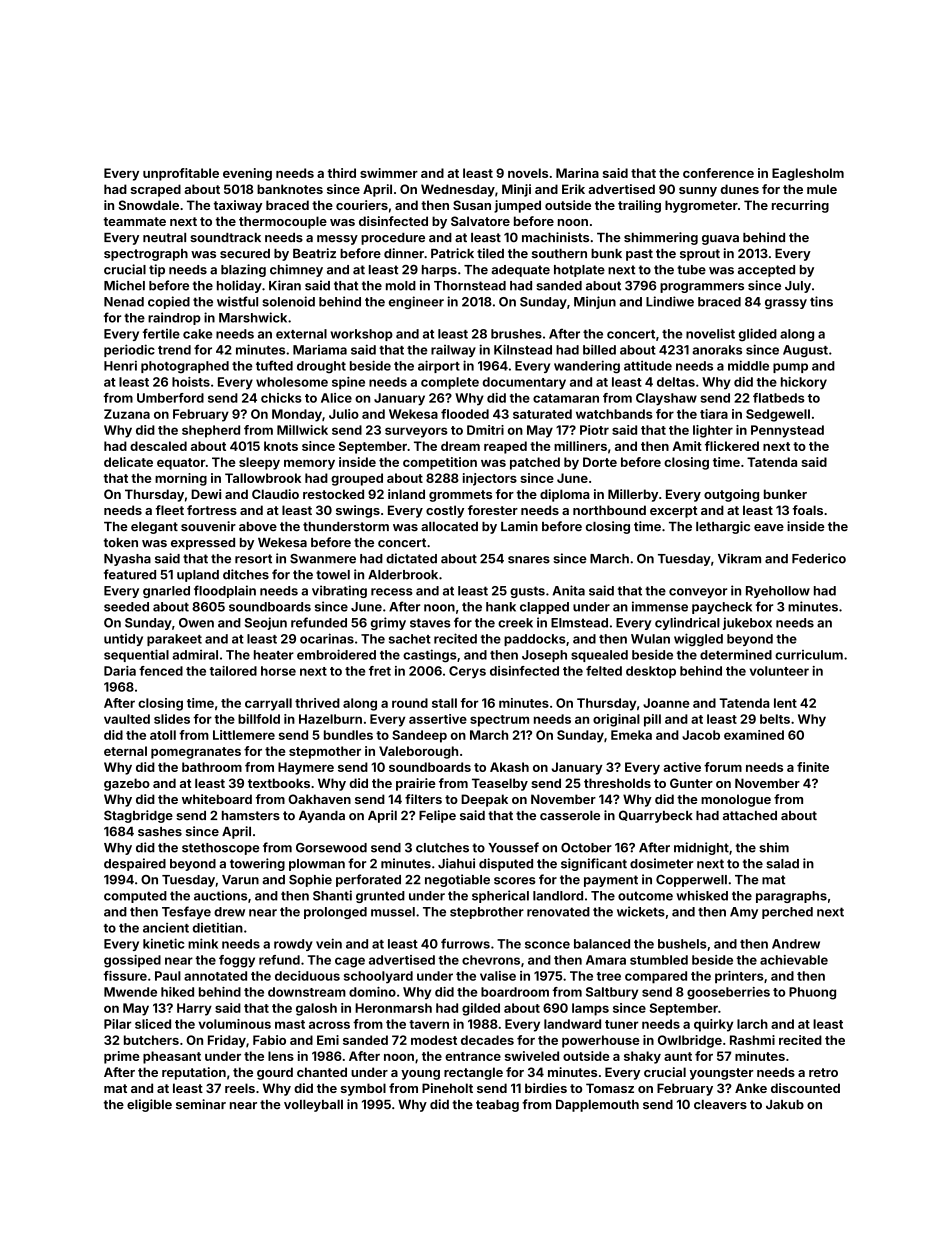 This image has height=1233, width=952. I want to click on swimmer, so click(389, 173).
